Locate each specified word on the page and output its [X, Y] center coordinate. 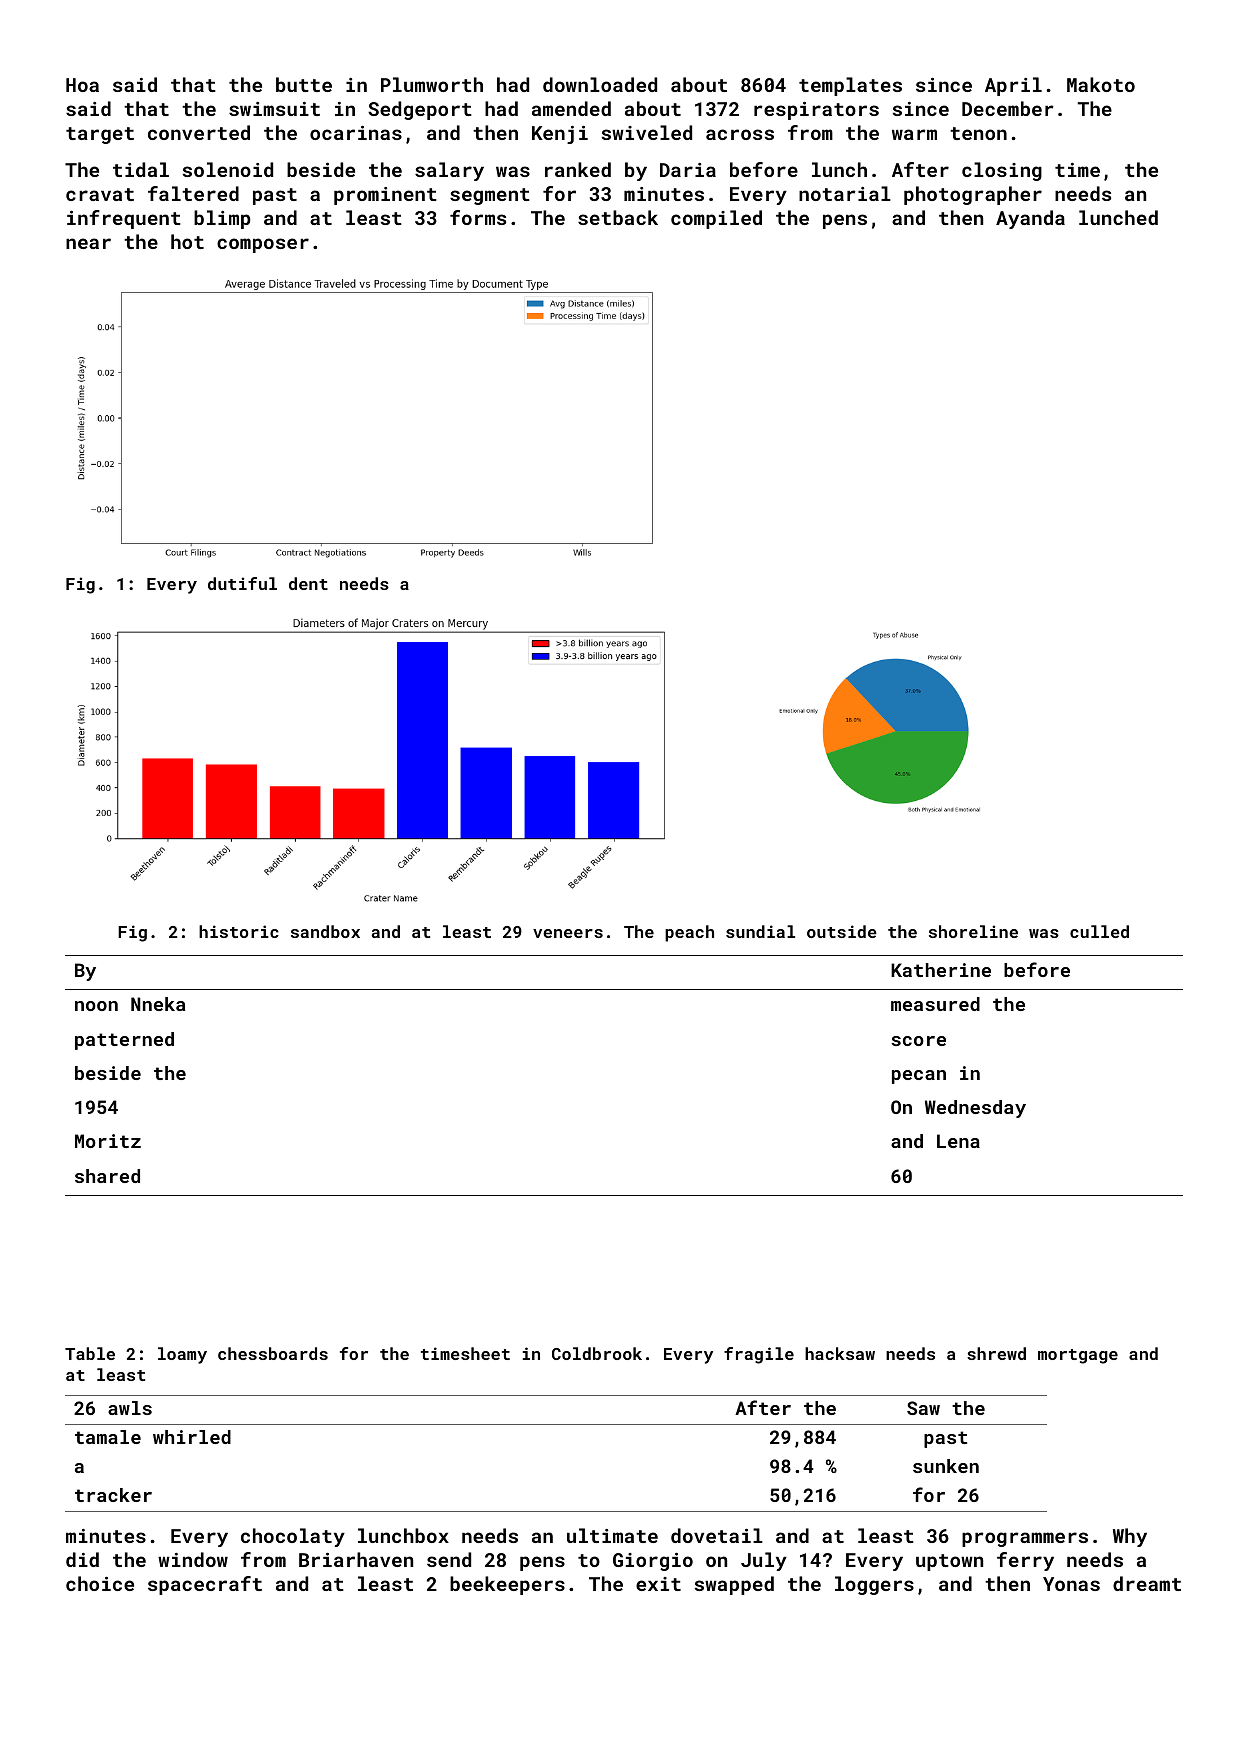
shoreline [973, 931]
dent [308, 583]
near [88, 243]
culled [1099, 931]
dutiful [242, 583]
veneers [568, 933]
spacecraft [205, 1585]
